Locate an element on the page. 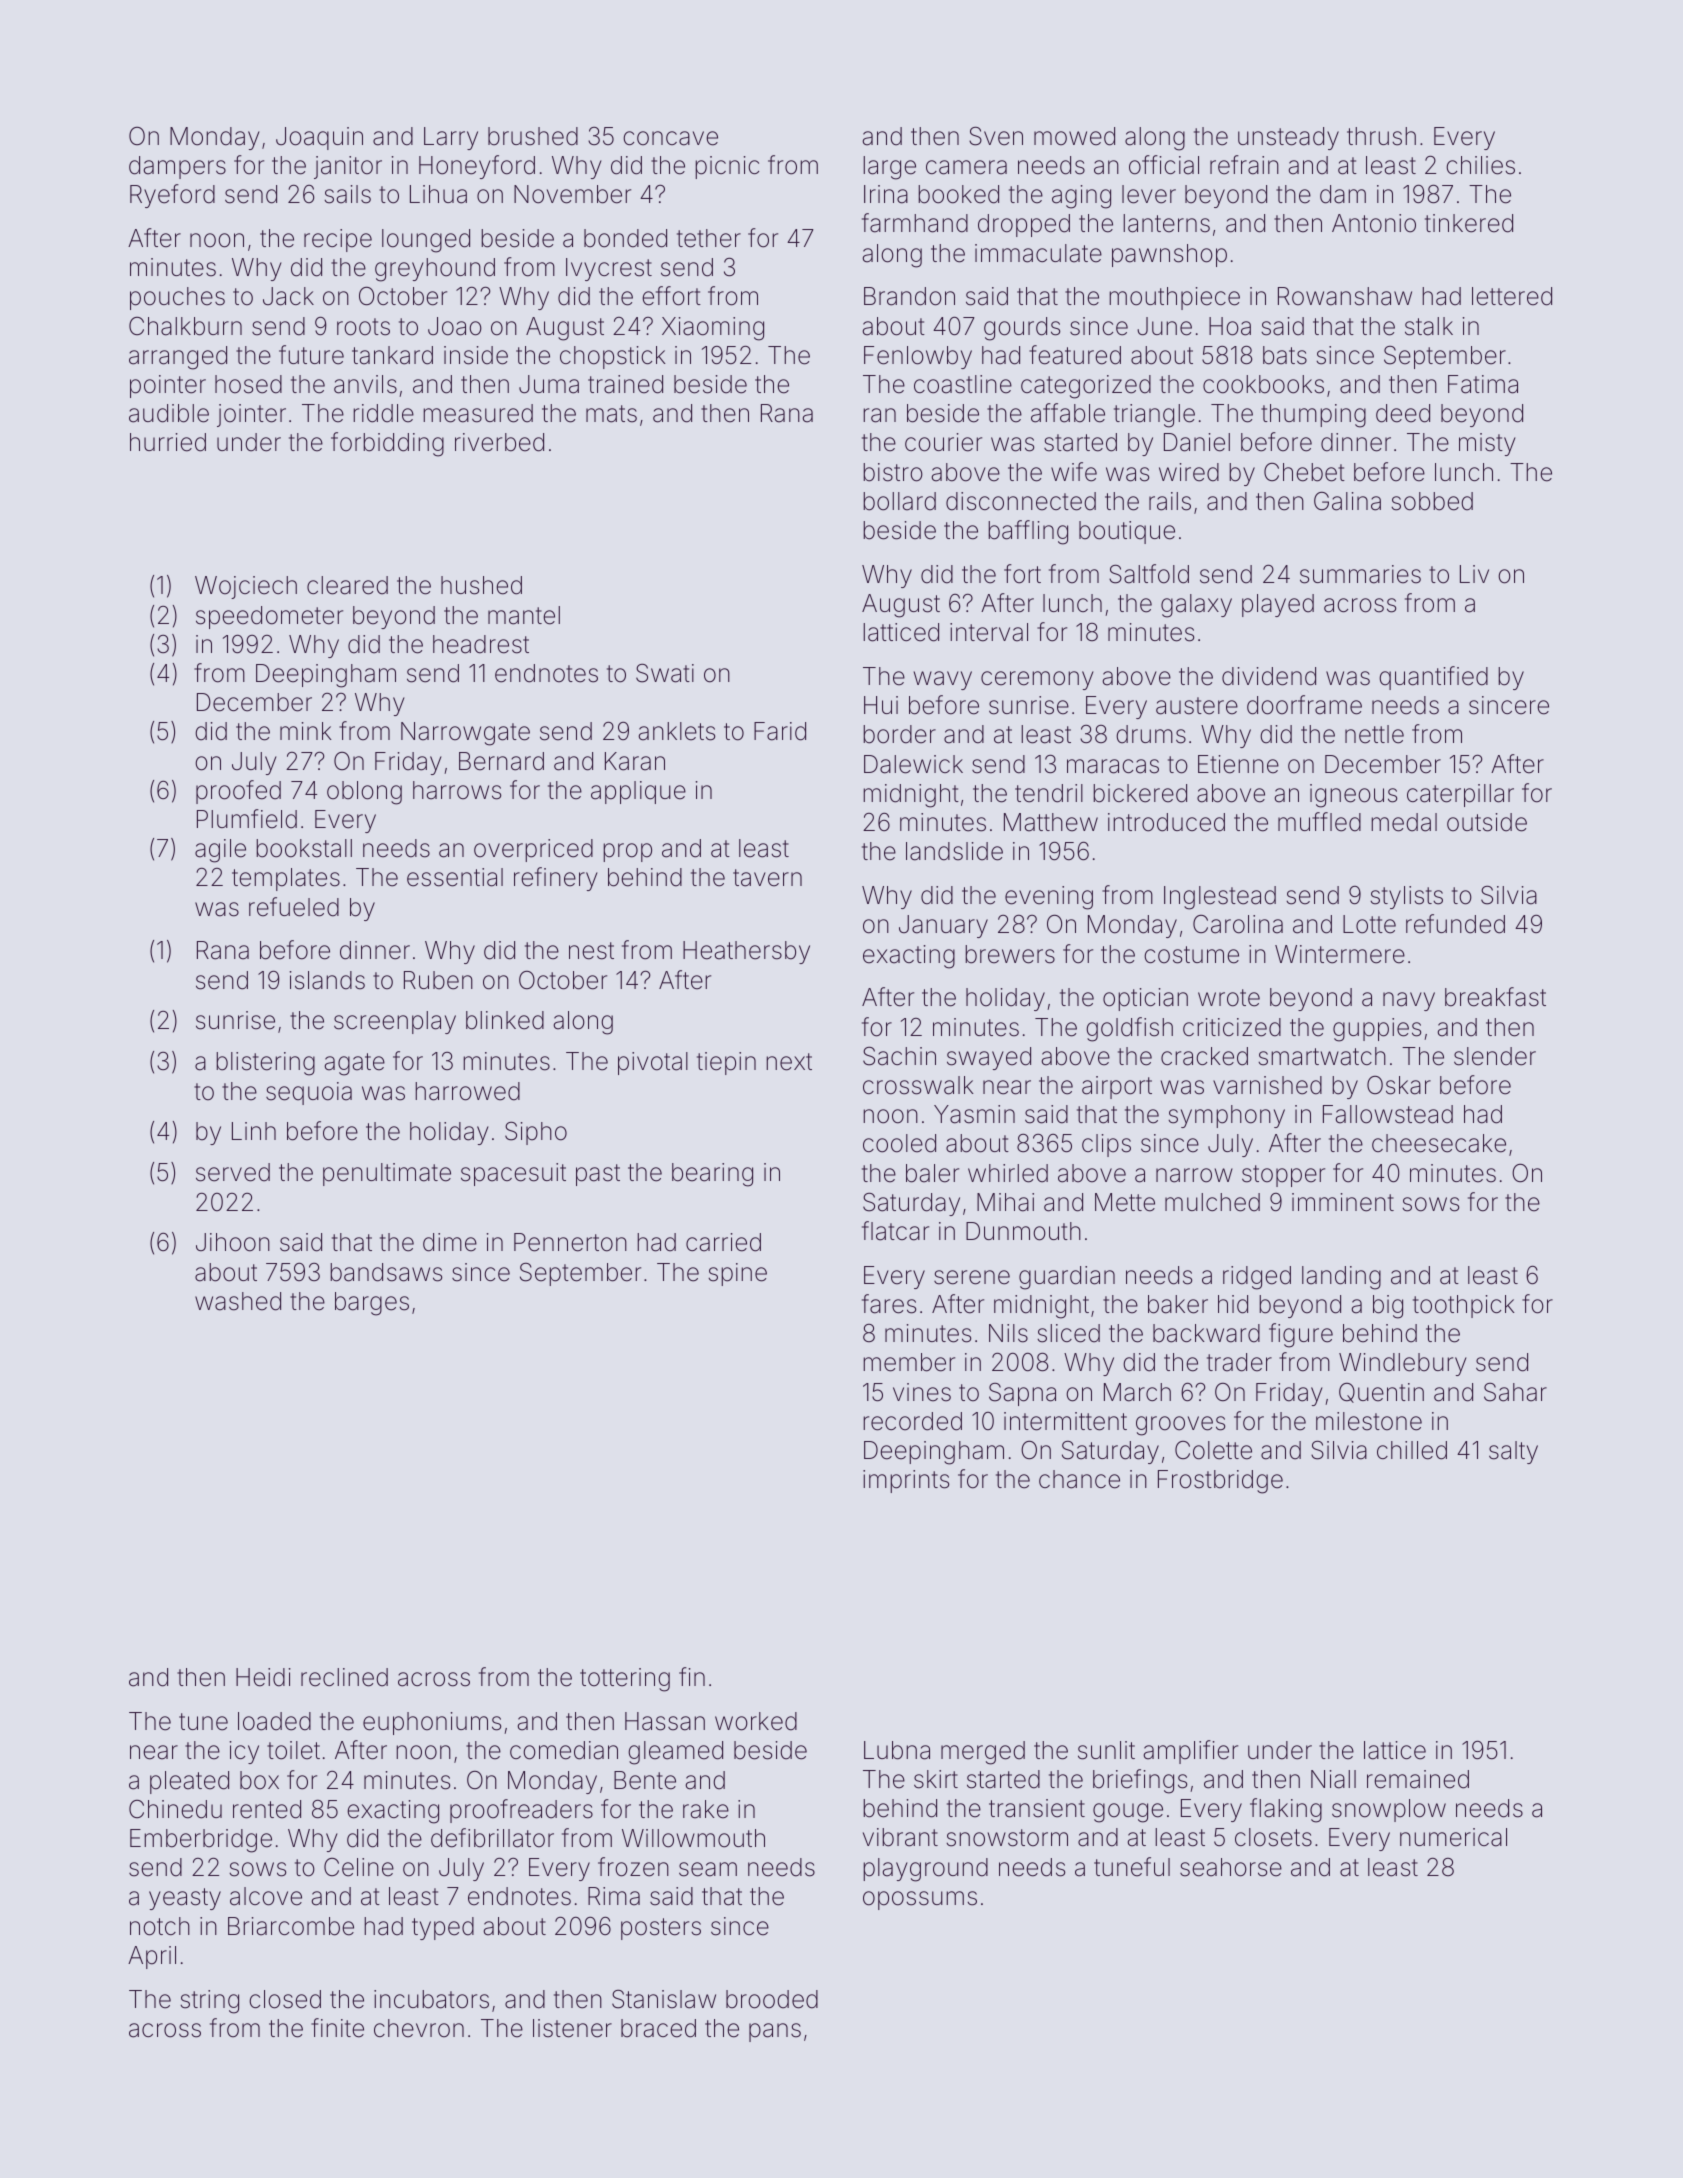 The width and height of the page is (1683, 2178). finite is located at coordinates (337, 2028).
